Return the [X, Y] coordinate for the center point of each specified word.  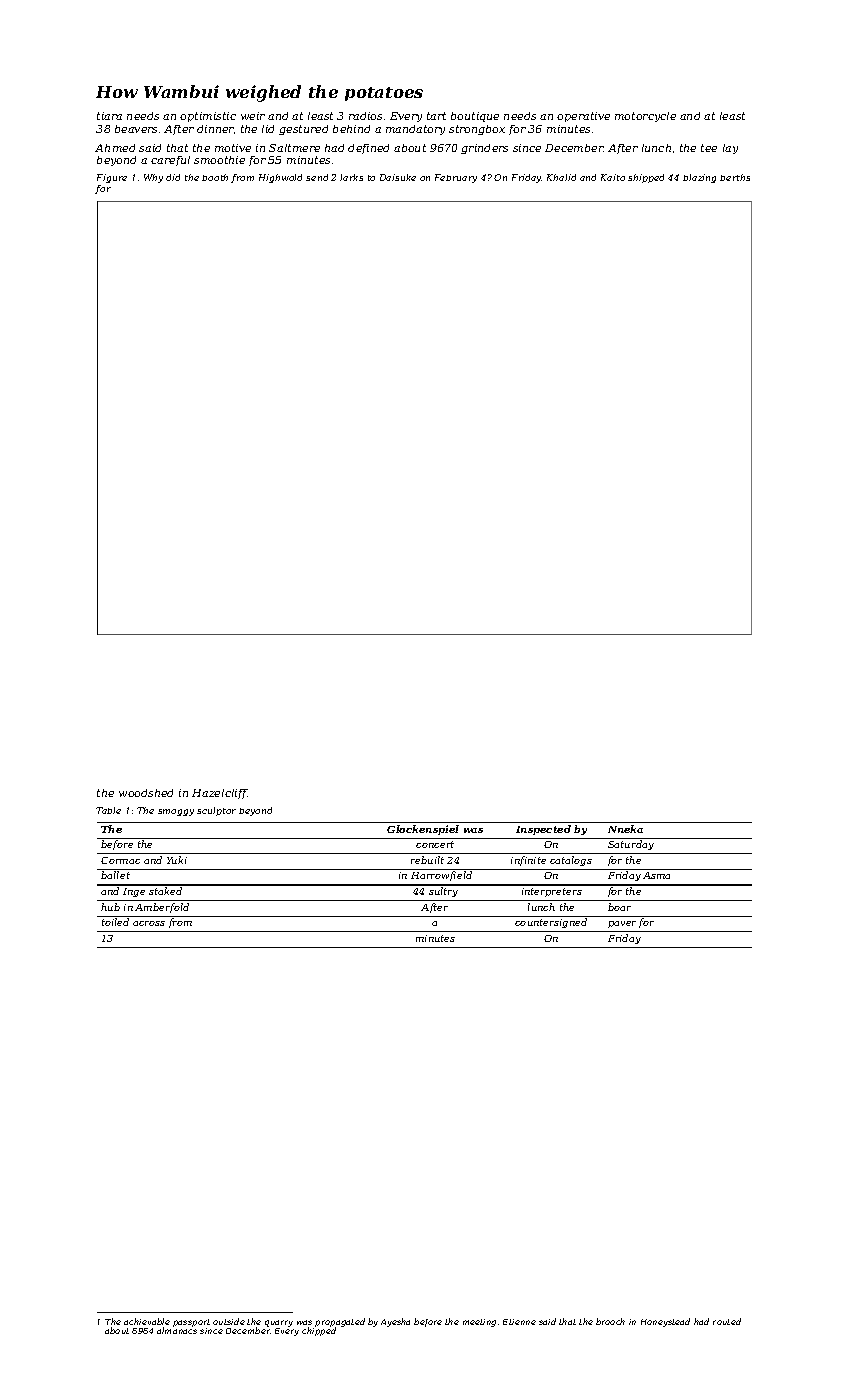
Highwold [280, 178]
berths [735, 177]
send [317, 177]
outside [229, 1321]
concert [435, 844]
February [456, 178]
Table [108, 810]
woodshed [146, 793]
